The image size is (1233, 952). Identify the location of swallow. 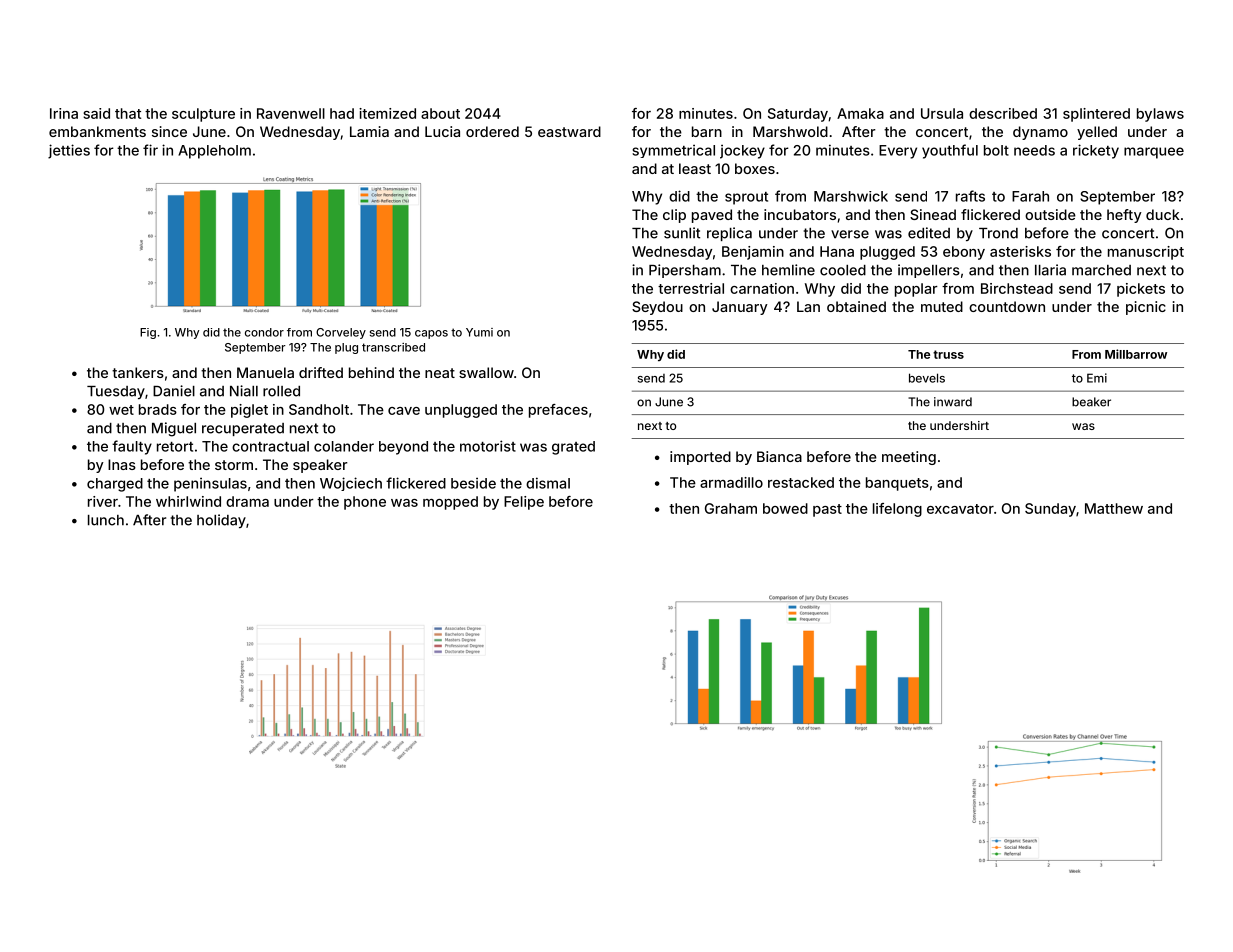
(486, 372).
